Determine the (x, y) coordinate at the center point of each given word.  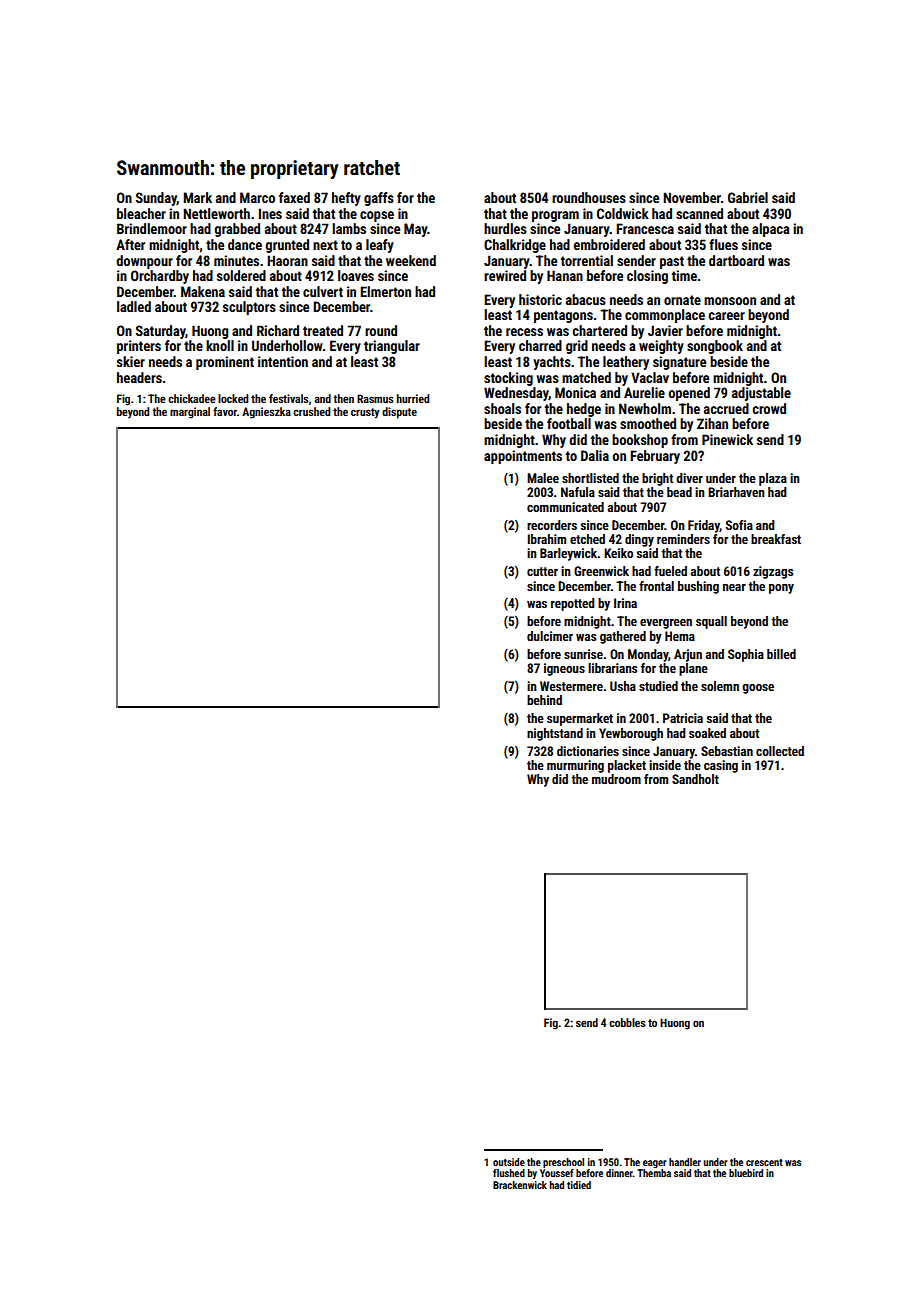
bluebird (746, 1173)
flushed (509, 1173)
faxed (294, 197)
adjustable (761, 394)
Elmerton (385, 291)
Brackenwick (520, 1185)
